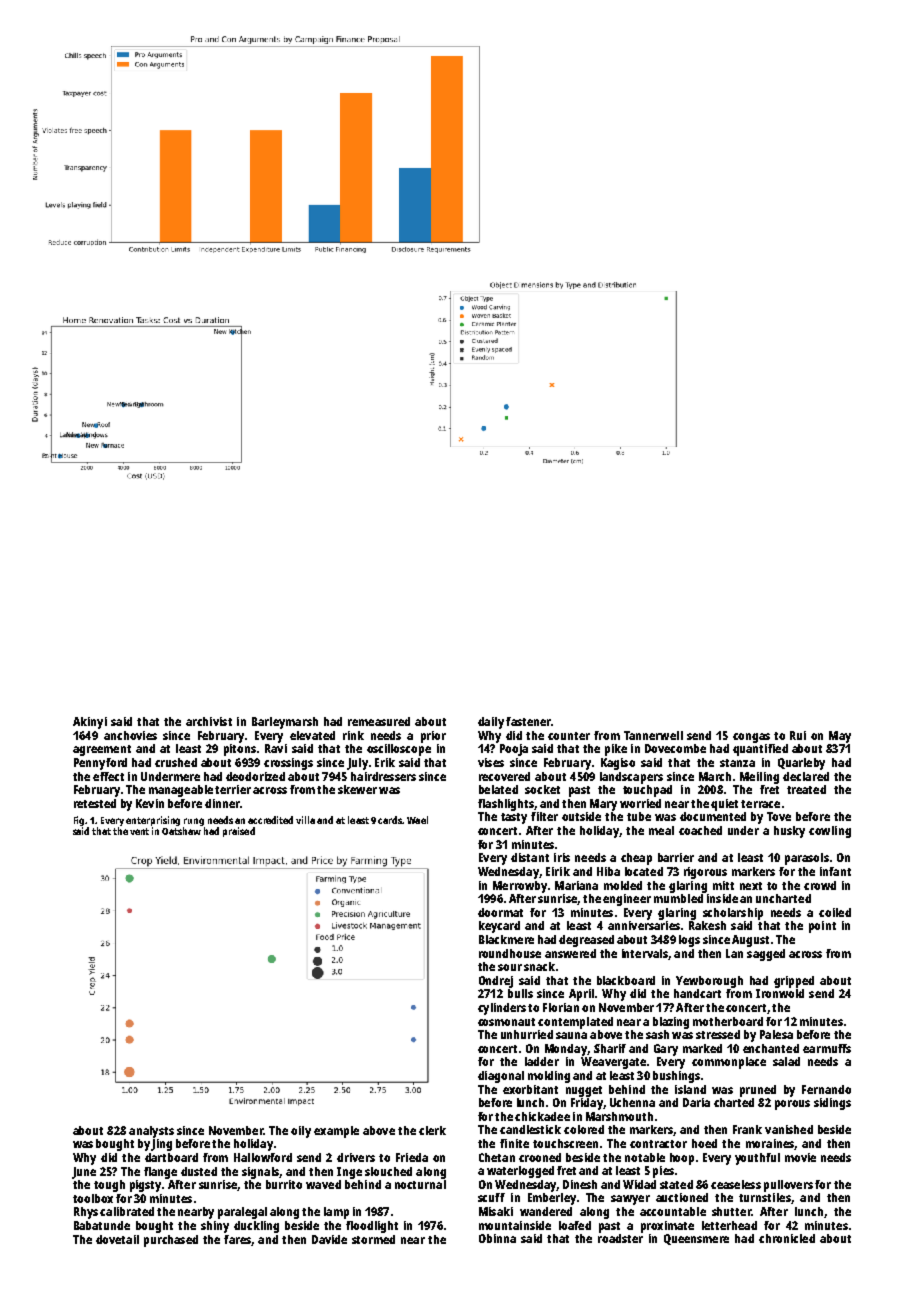  What do you see at coordinates (153, 821) in the document?
I see `enterprising` at bounding box center [153, 821].
